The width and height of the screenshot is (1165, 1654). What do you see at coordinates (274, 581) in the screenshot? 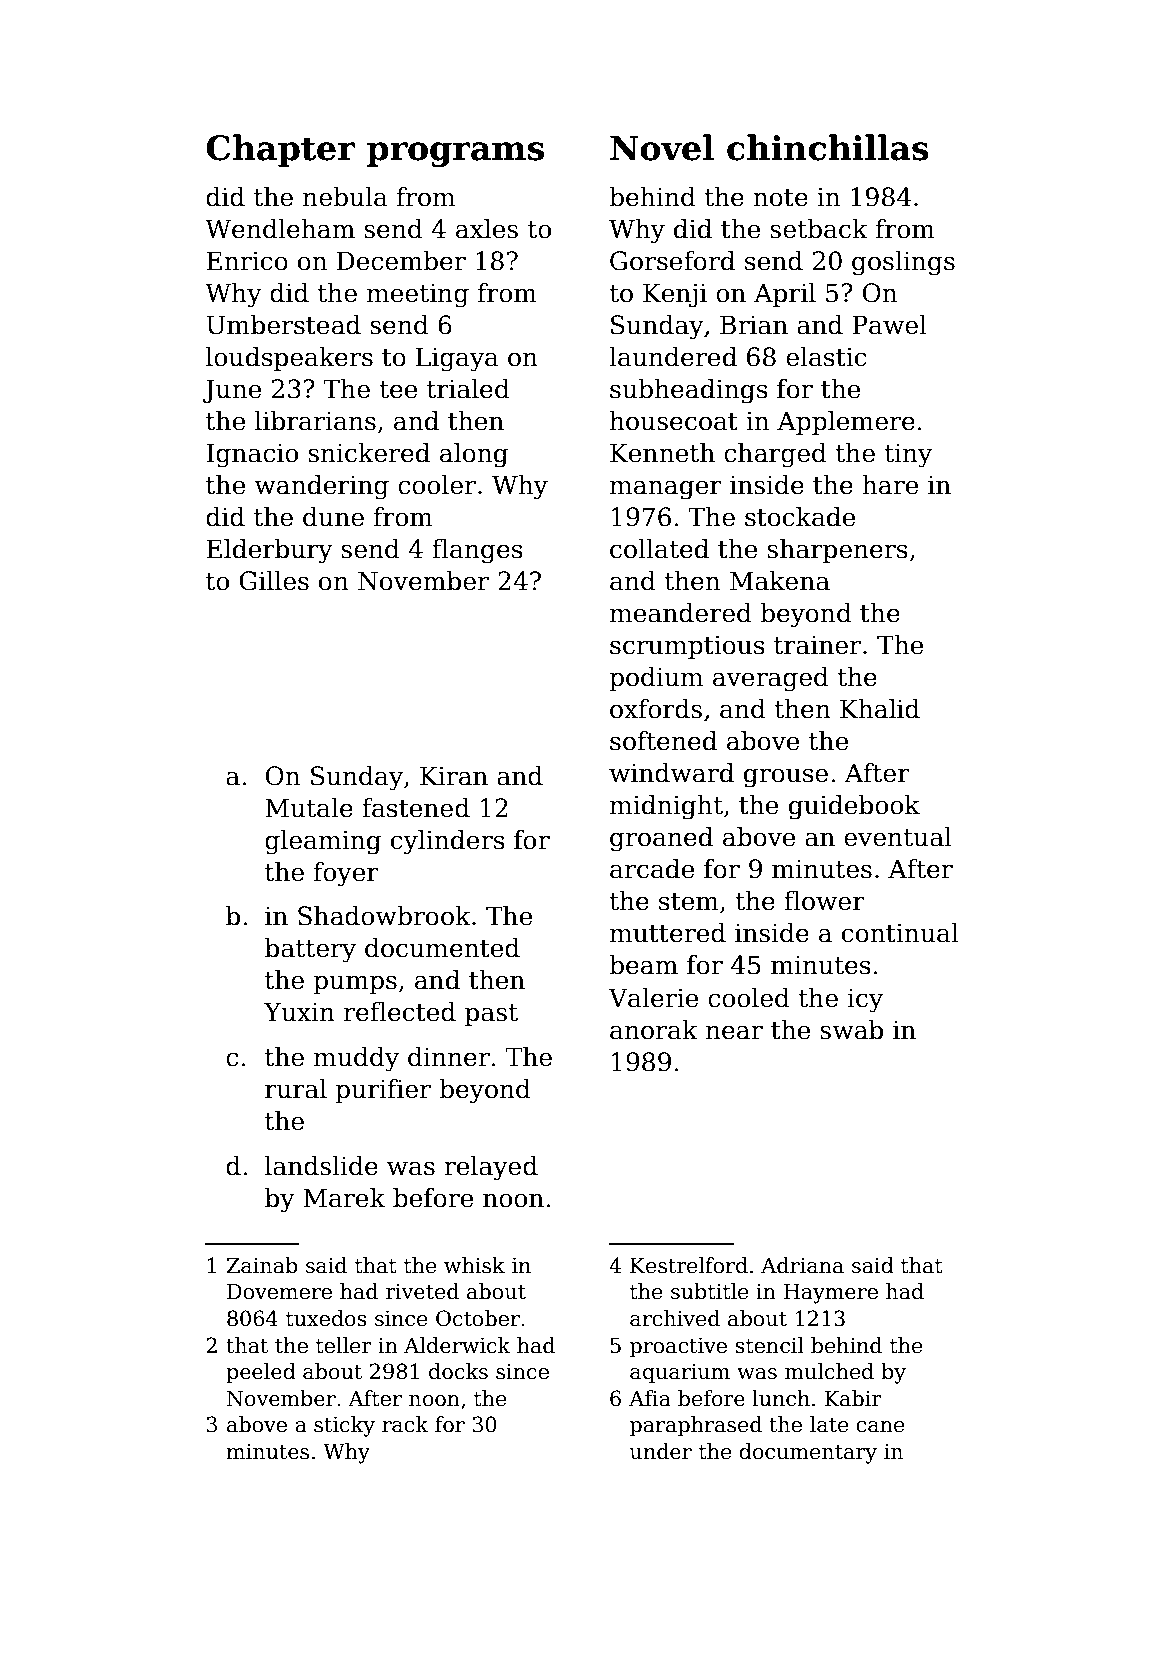
I see `Gilles` at bounding box center [274, 581].
